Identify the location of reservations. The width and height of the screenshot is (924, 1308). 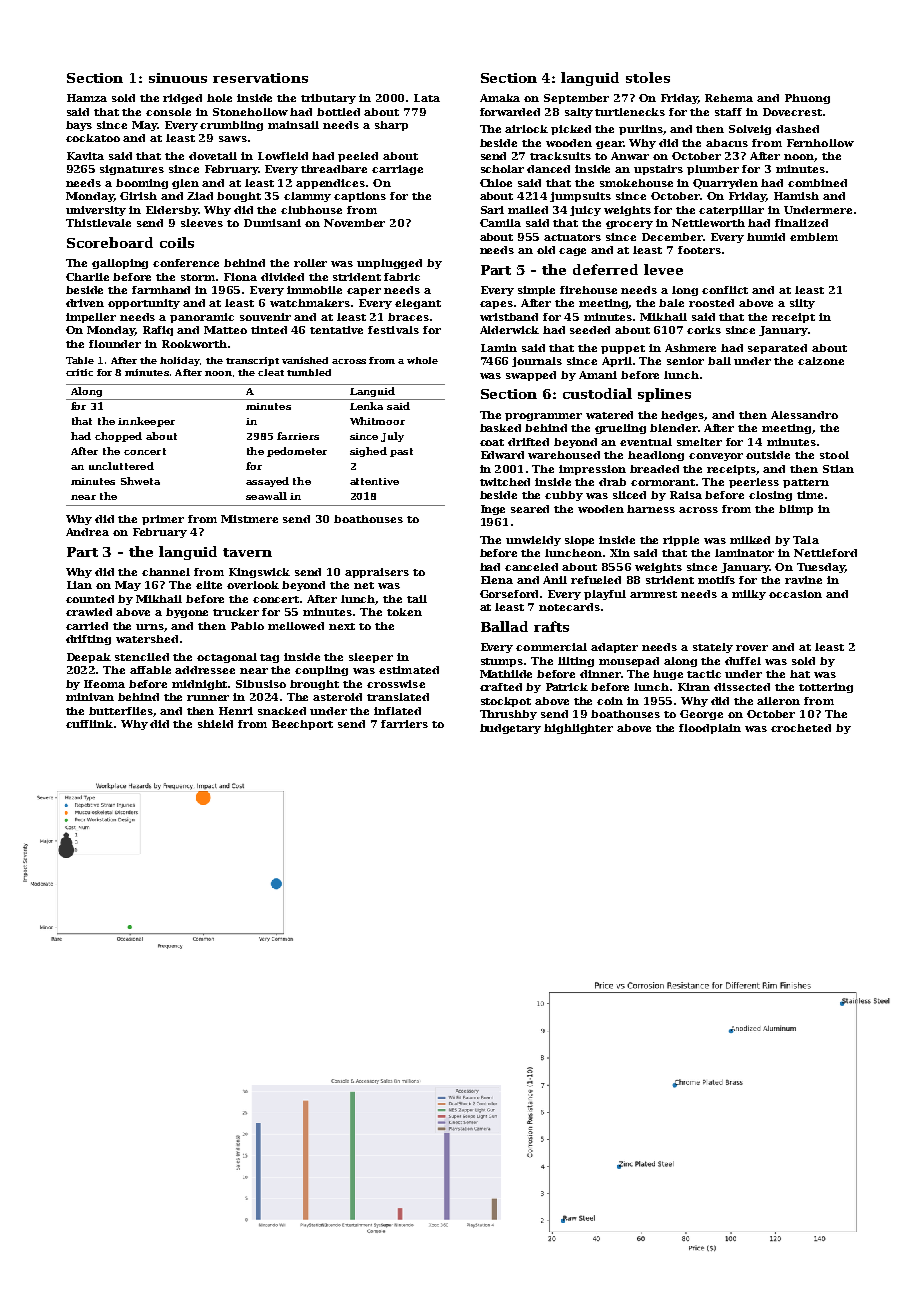
(260, 78).
